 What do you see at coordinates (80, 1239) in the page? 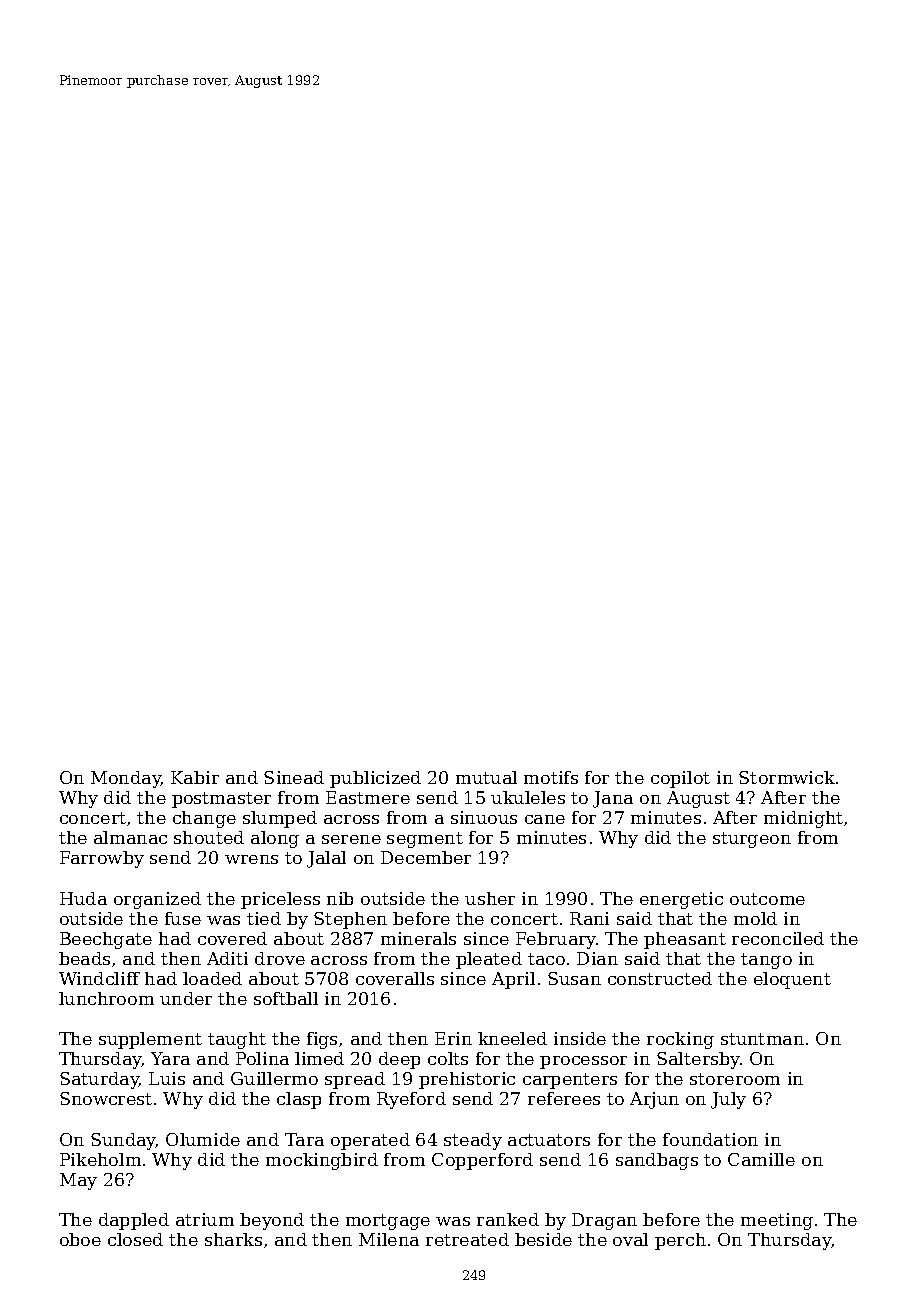
I see `oboe` at bounding box center [80, 1239].
